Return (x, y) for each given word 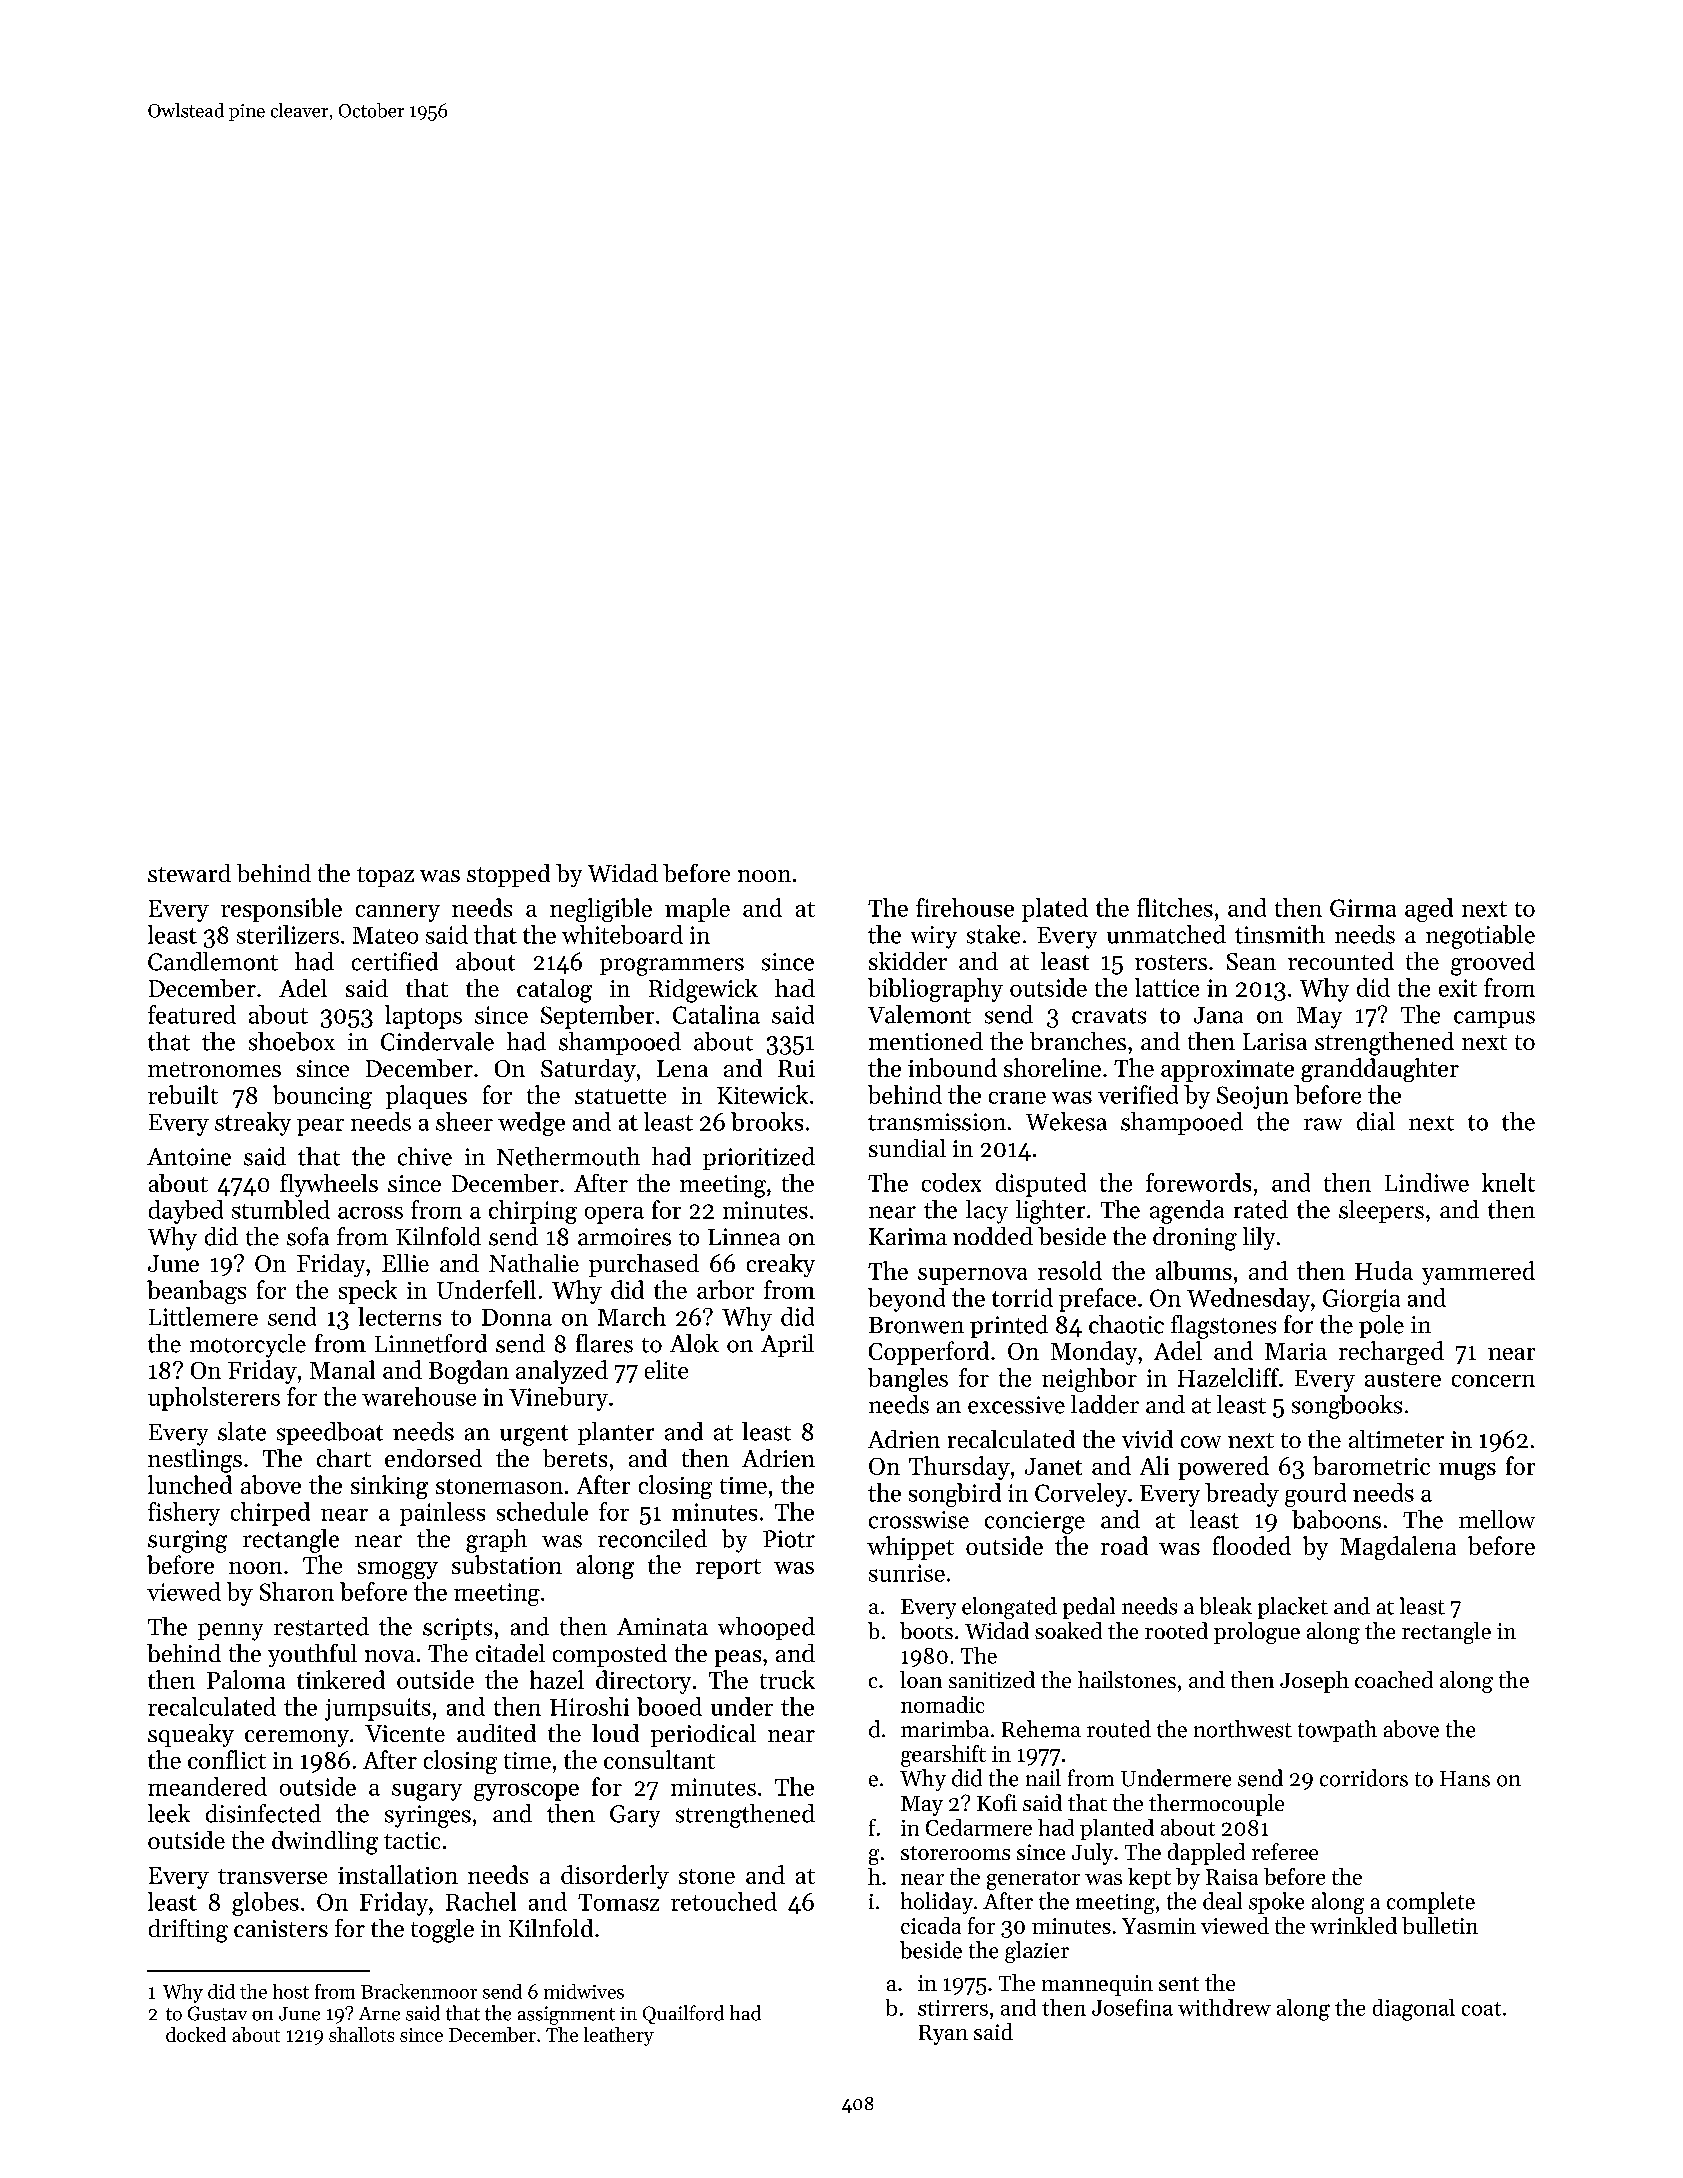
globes (265, 1904)
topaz (385, 877)
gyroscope (526, 1792)
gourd (1315, 1495)
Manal (342, 1369)
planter (616, 1433)
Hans (1465, 1779)
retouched (724, 1901)
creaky (781, 1265)
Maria (1296, 1351)
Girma (1363, 908)
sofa (308, 1236)
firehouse (965, 907)
